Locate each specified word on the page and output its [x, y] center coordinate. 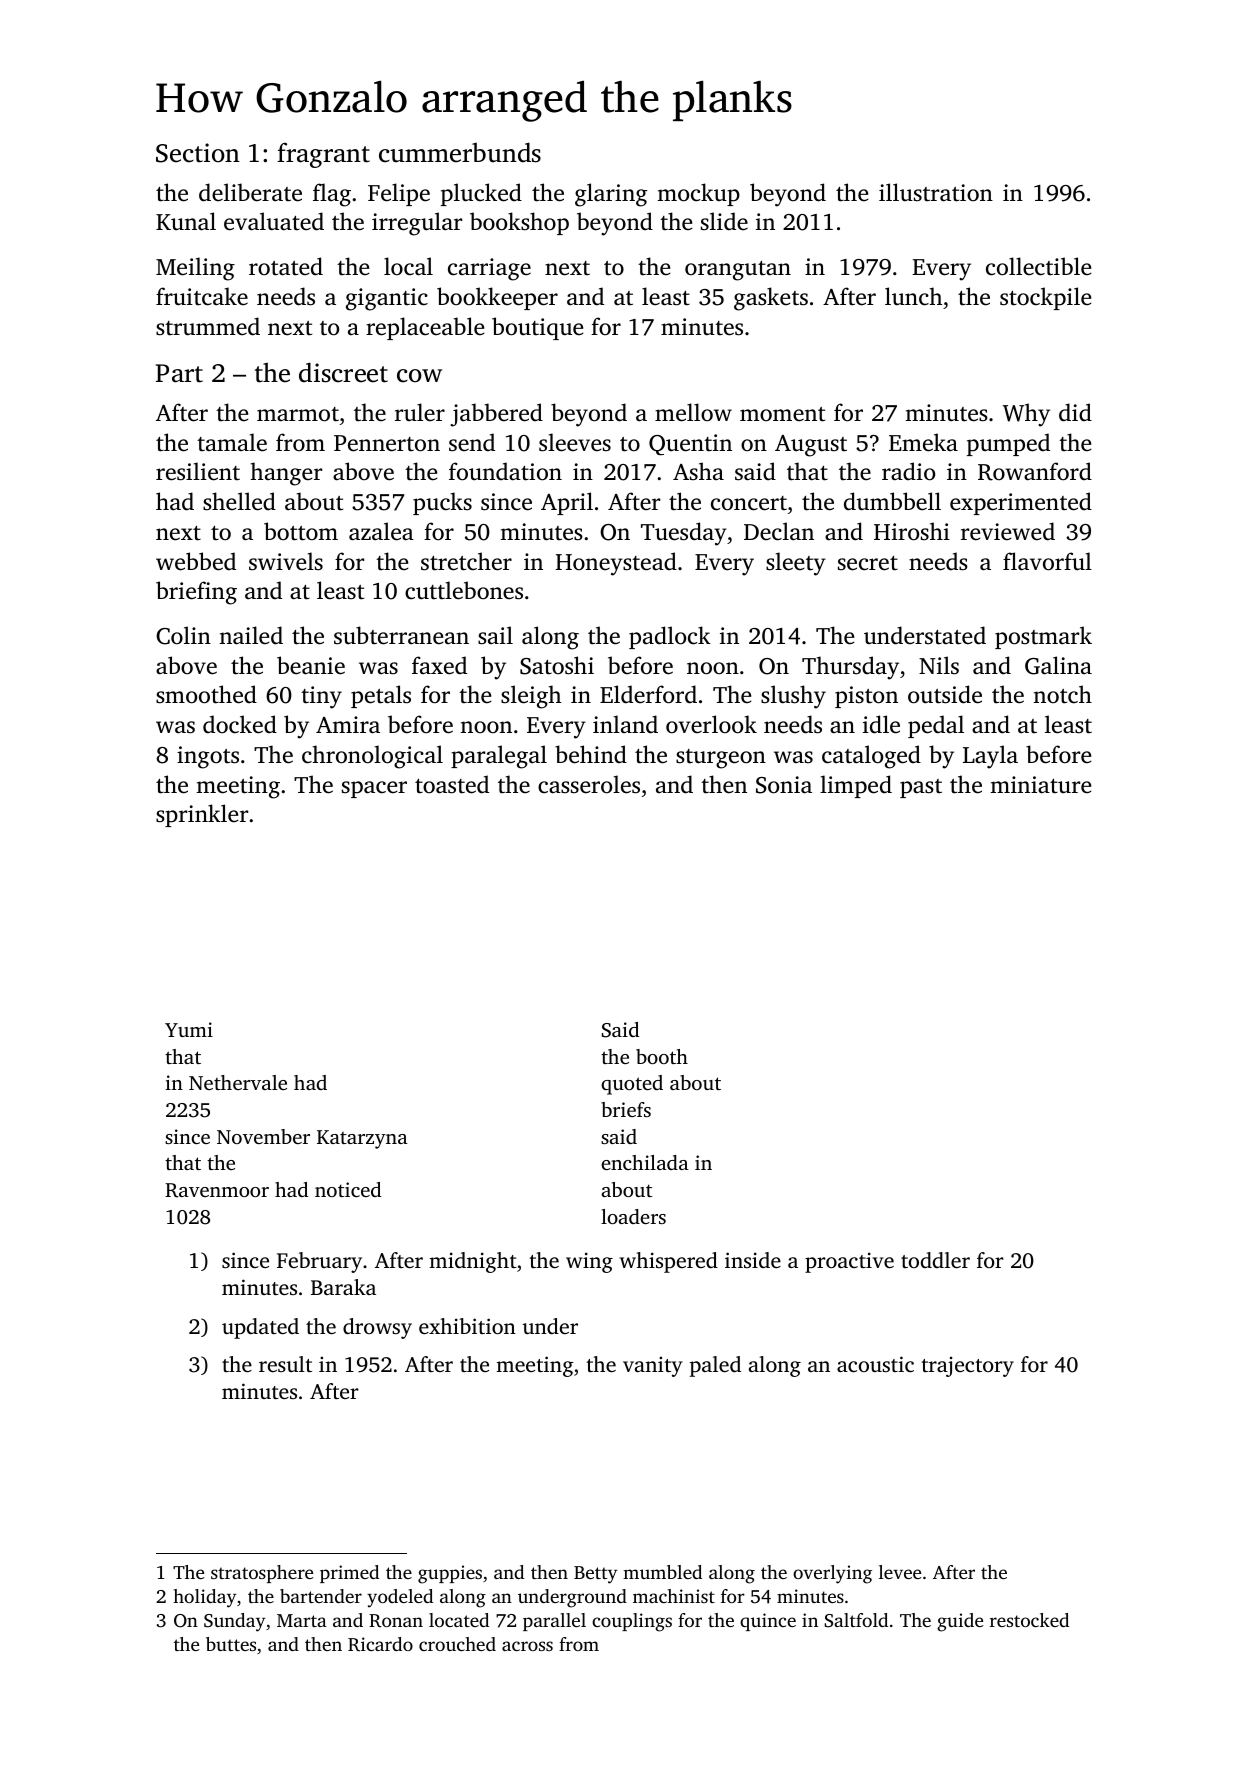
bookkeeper [497, 298]
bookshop [519, 223]
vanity [652, 1366]
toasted [452, 784]
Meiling [195, 269]
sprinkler [202, 815]
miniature [1040, 785]
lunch [913, 296]
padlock [670, 637]
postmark [1043, 637]
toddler [935, 1260]
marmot [298, 414]
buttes [231, 1644]
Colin [183, 635]
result [285, 1364]
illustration [936, 192]
